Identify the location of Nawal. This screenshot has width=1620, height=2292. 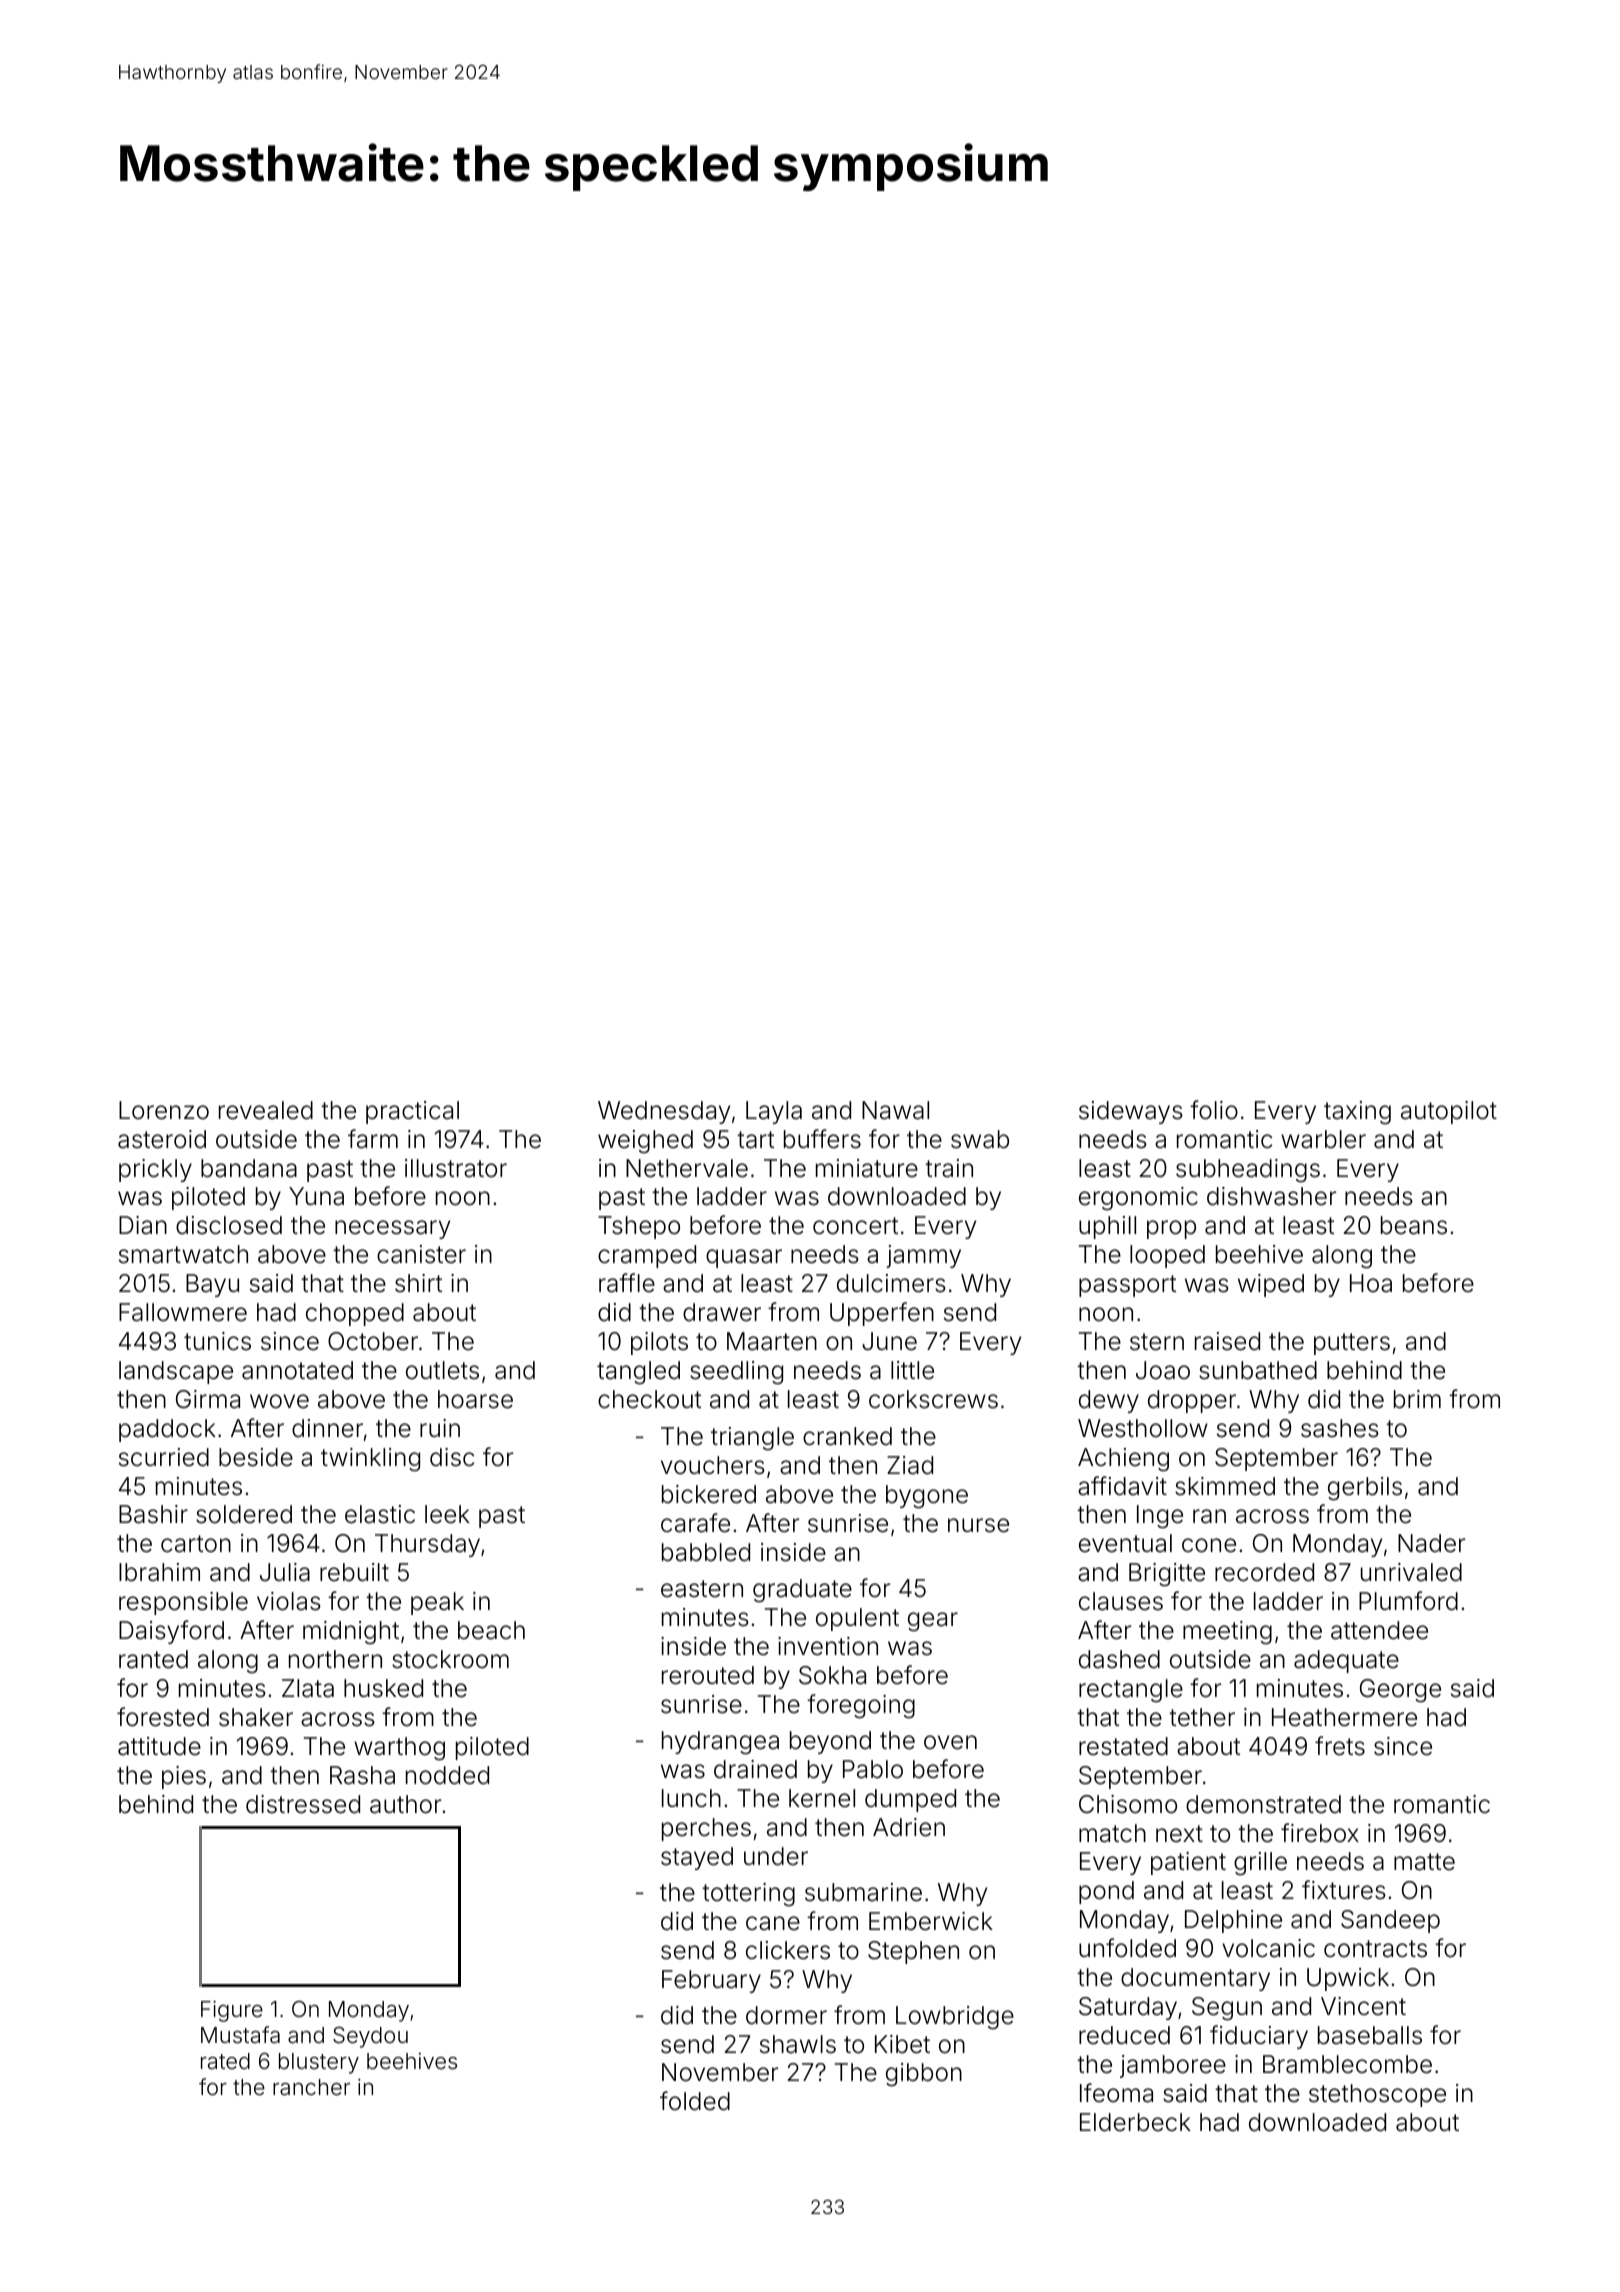
(895, 1110).
